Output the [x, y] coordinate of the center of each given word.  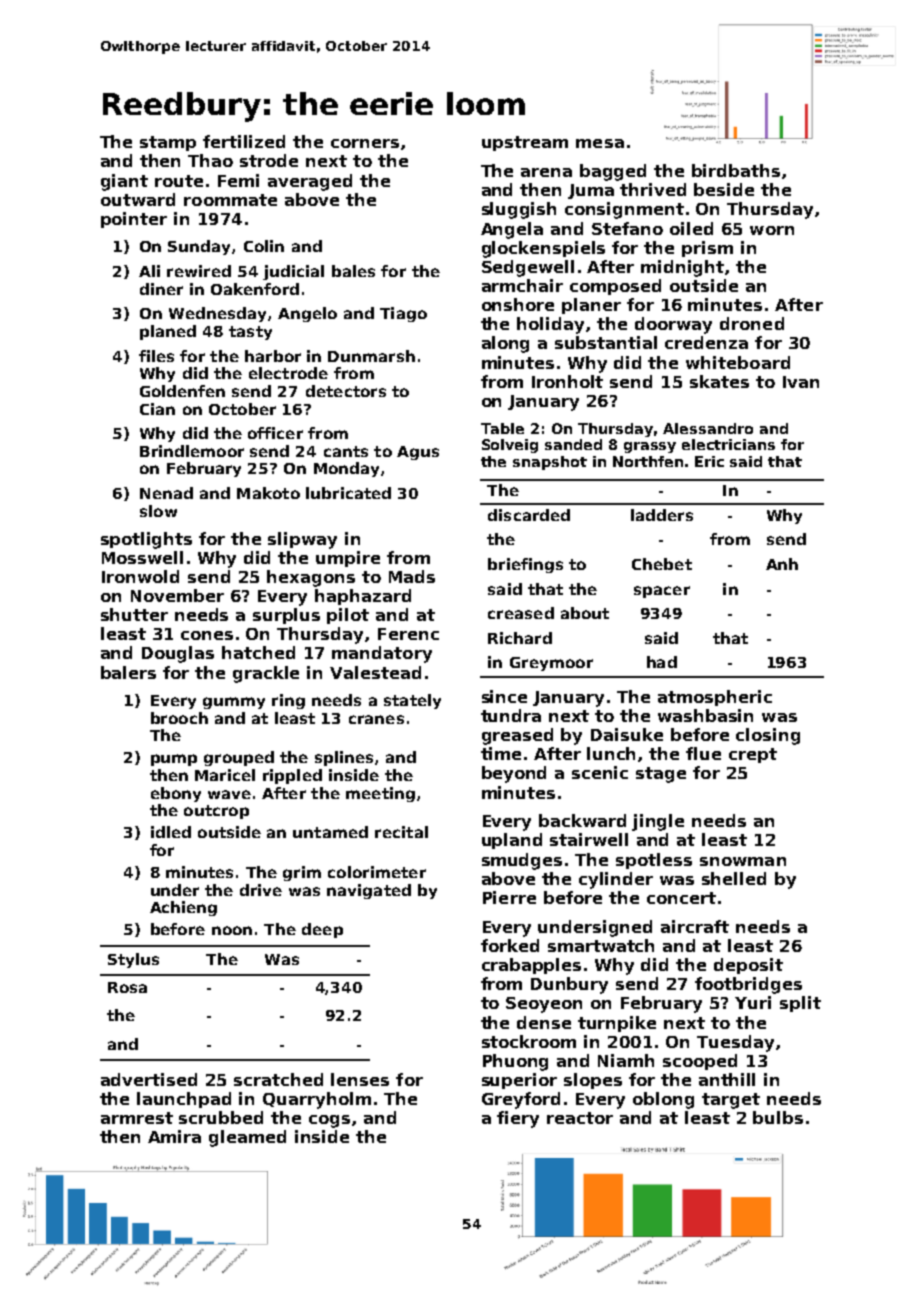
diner [161, 289]
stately [412, 701]
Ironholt [567, 381]
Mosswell [142, 557]
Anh [782, 564]
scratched [278, 1079]
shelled [734, 878]
